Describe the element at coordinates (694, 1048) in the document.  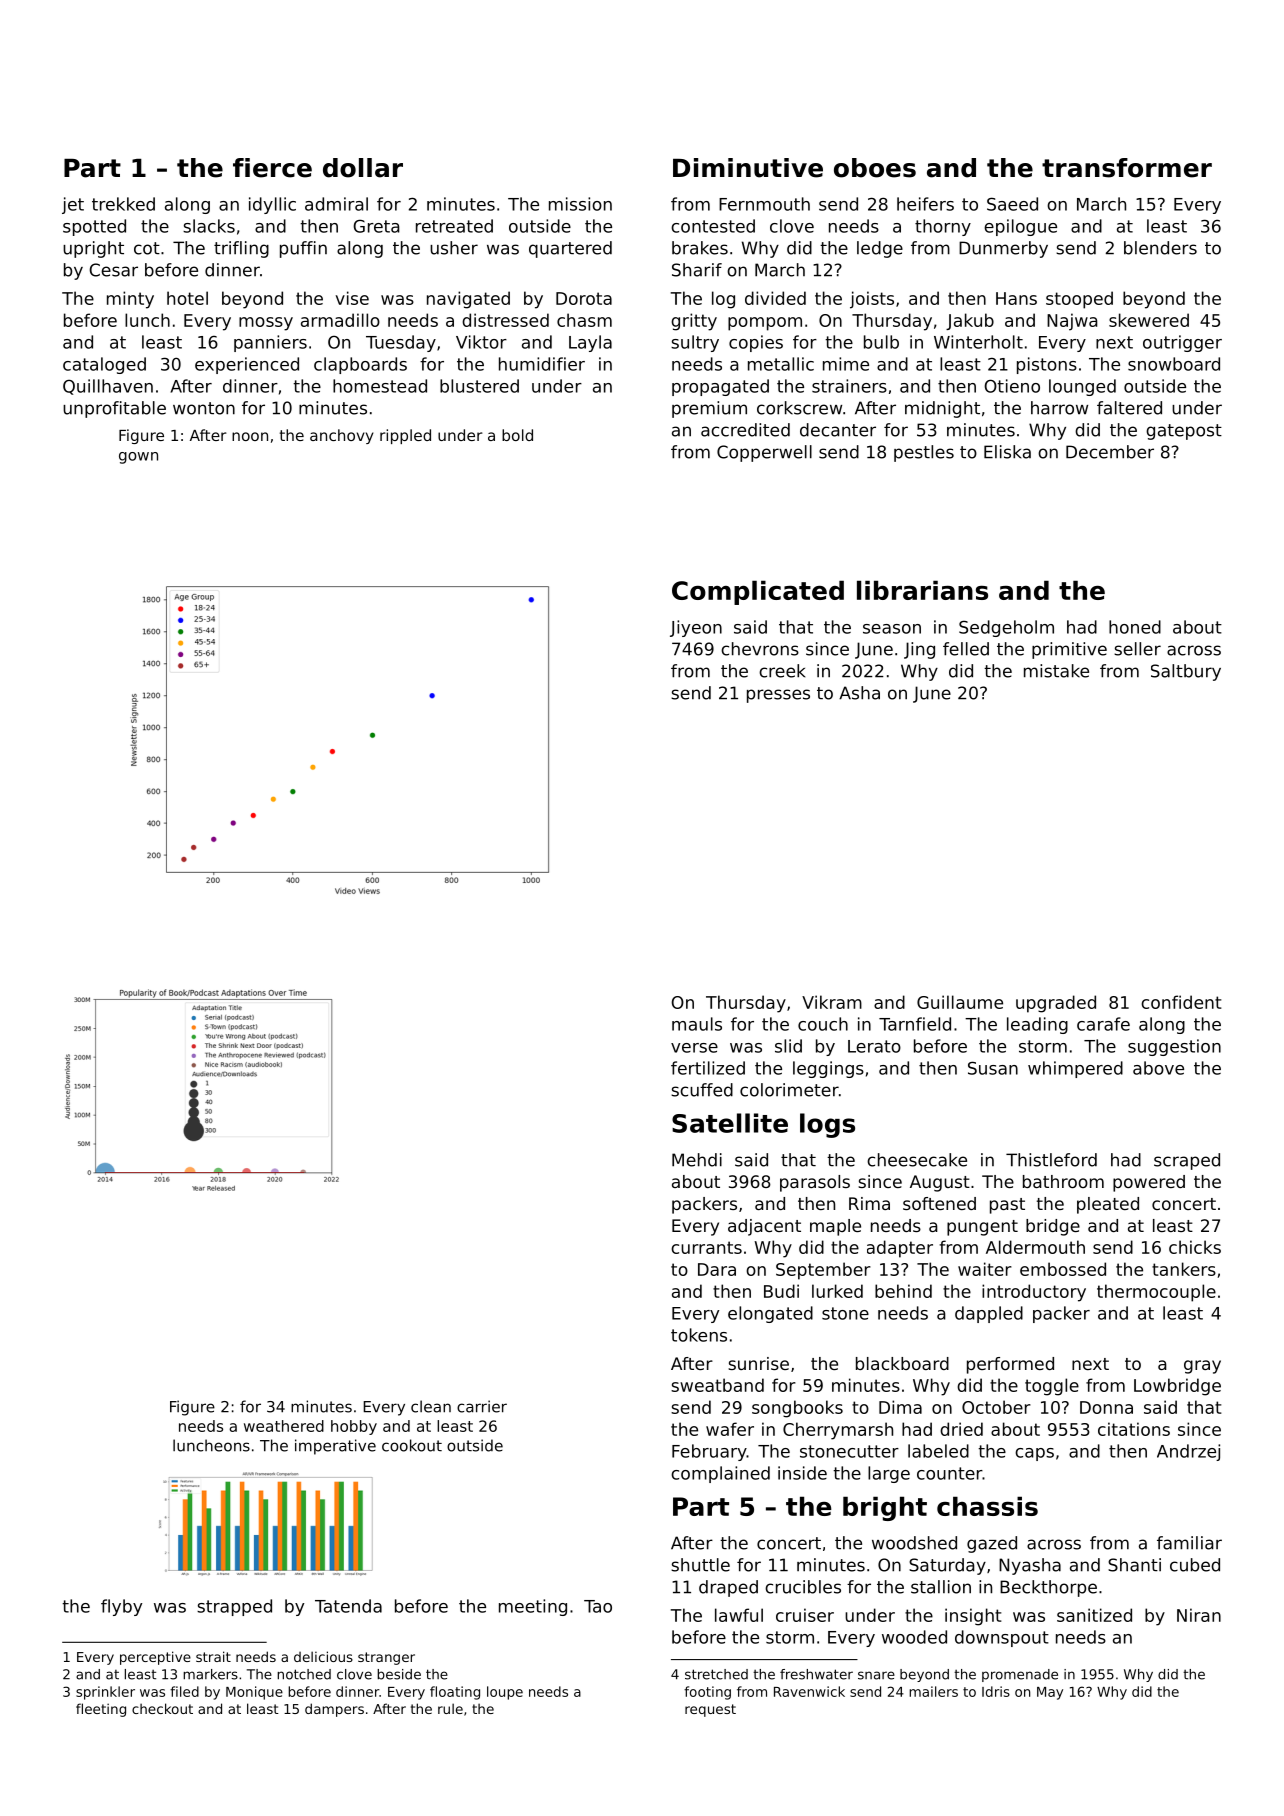
I see `verse` at that location.
